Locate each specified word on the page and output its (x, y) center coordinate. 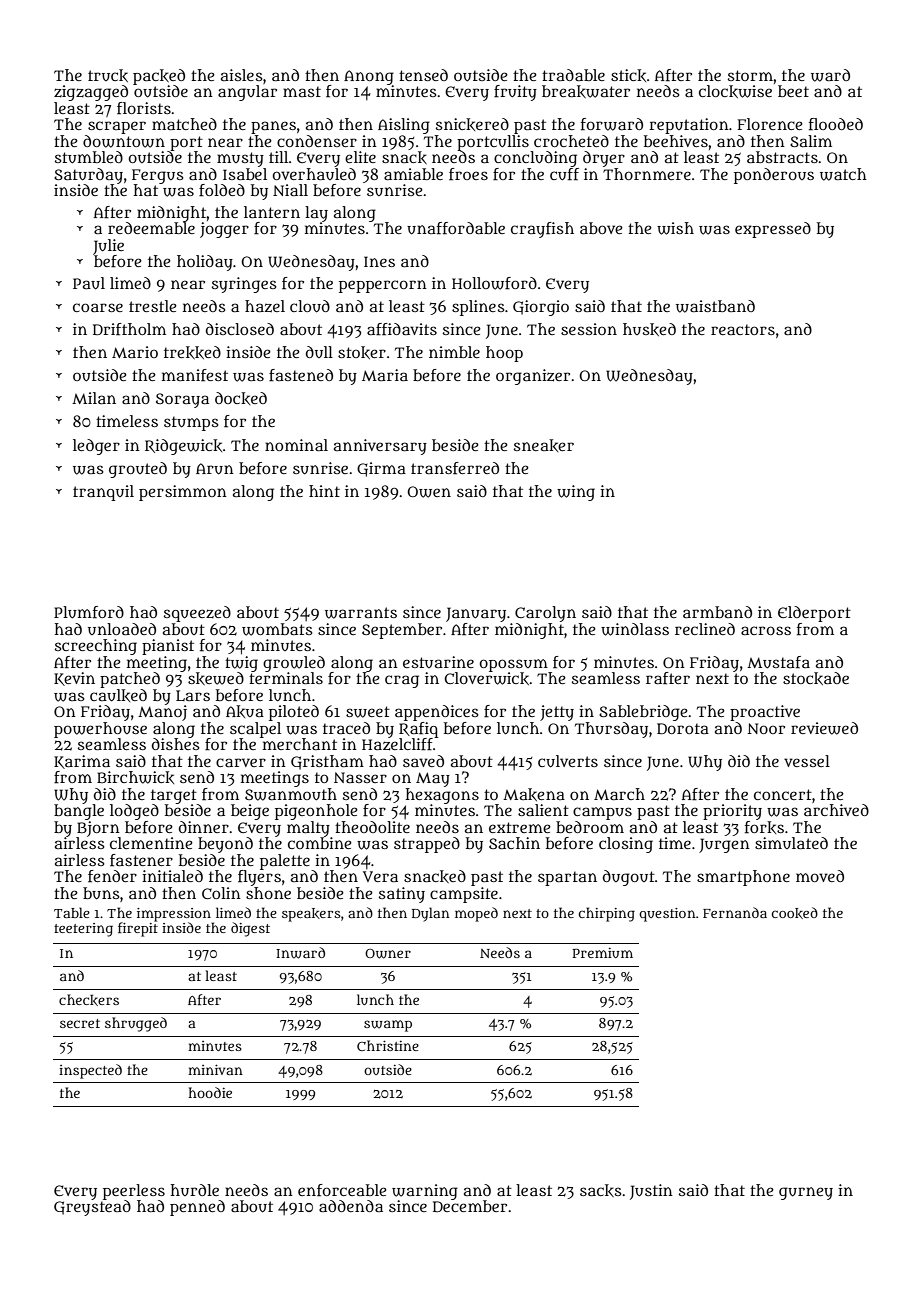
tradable (573, 75)
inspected (90, 1071)
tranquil (103, 493)
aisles (242, 75)
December (470, 1206)
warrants (361, 613)
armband (717, 612)
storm (750, 75)
